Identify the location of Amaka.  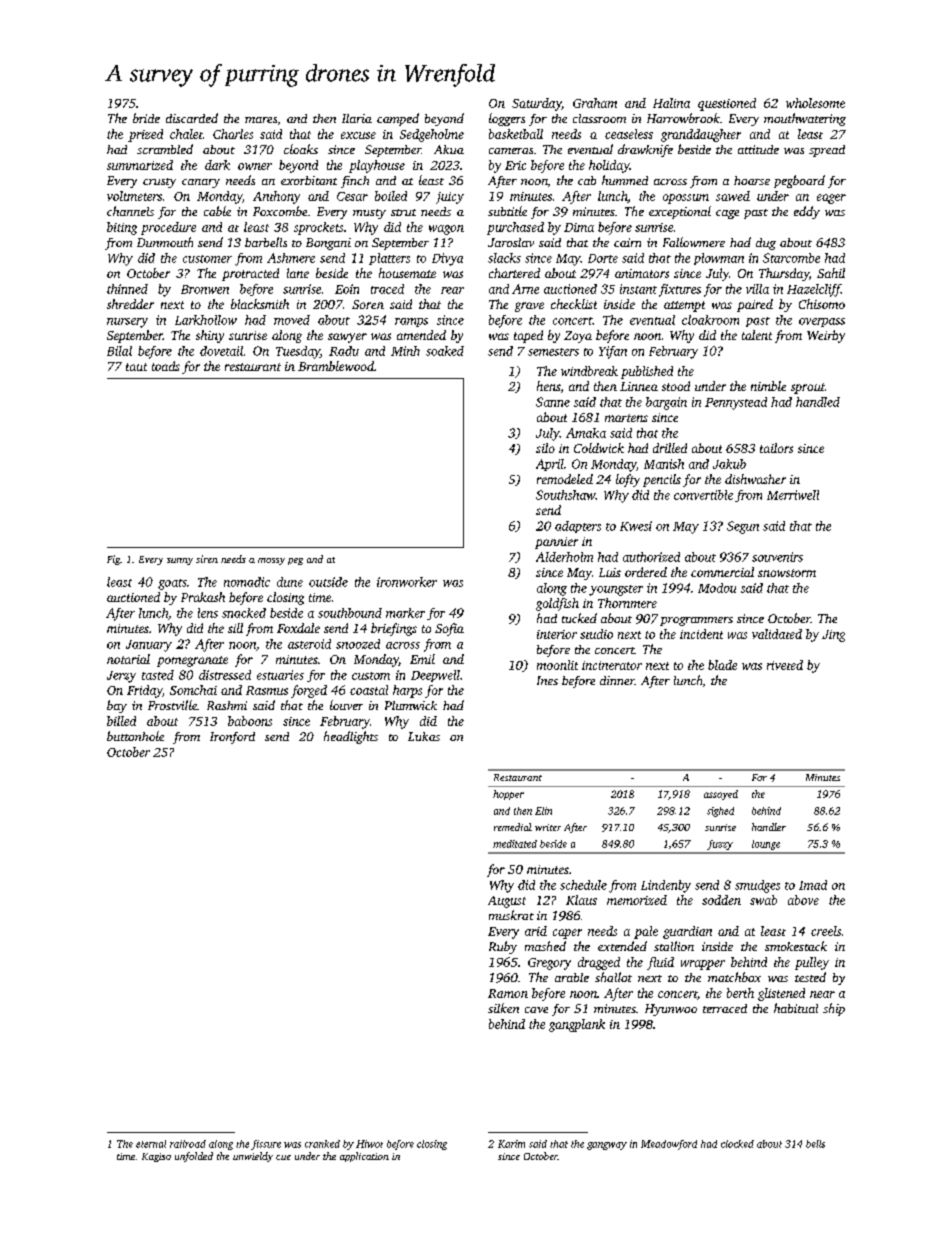
(586, 433).
